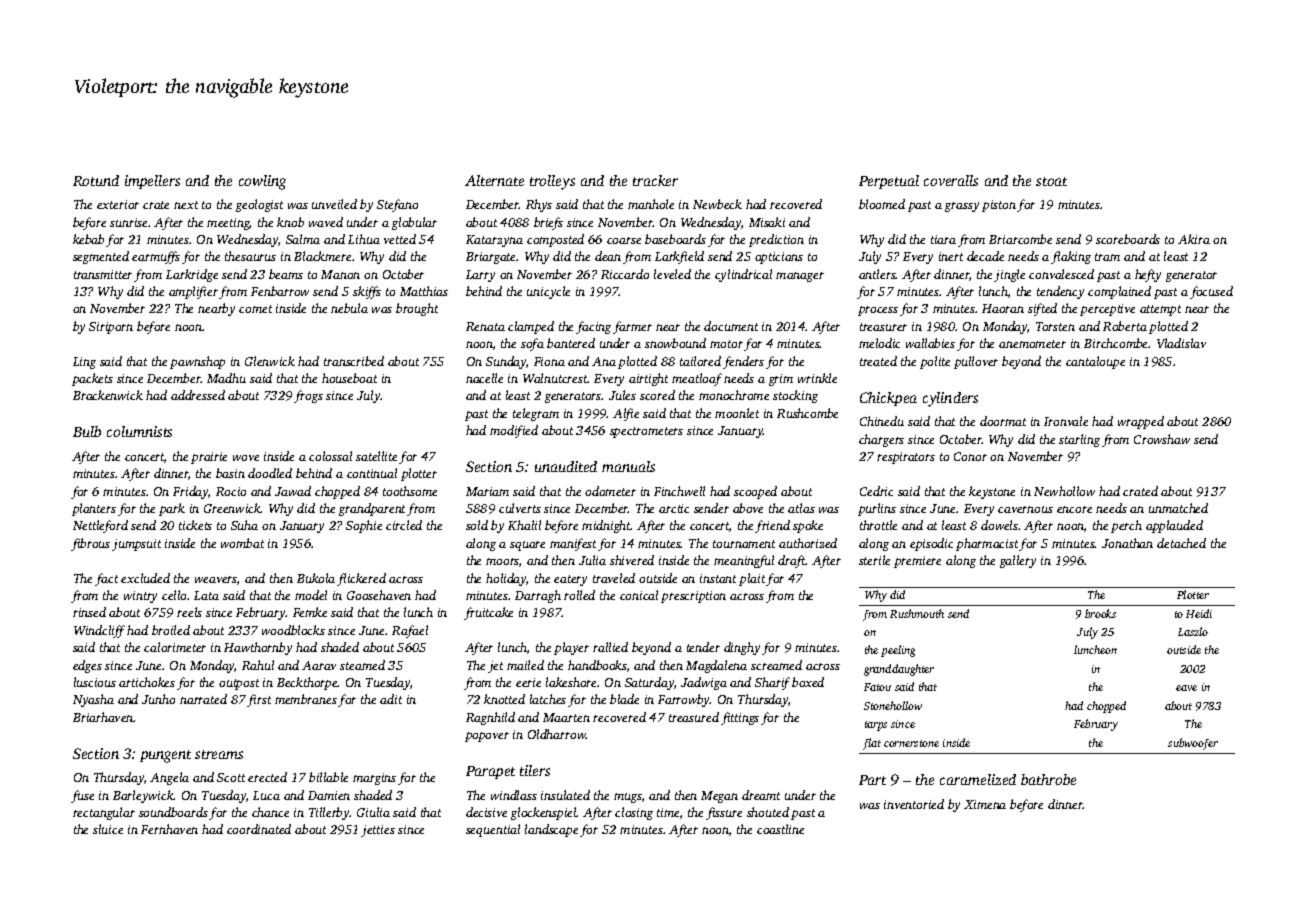 This page has width=1308, height=924. I want to click on Friday, so click(191, 492).
